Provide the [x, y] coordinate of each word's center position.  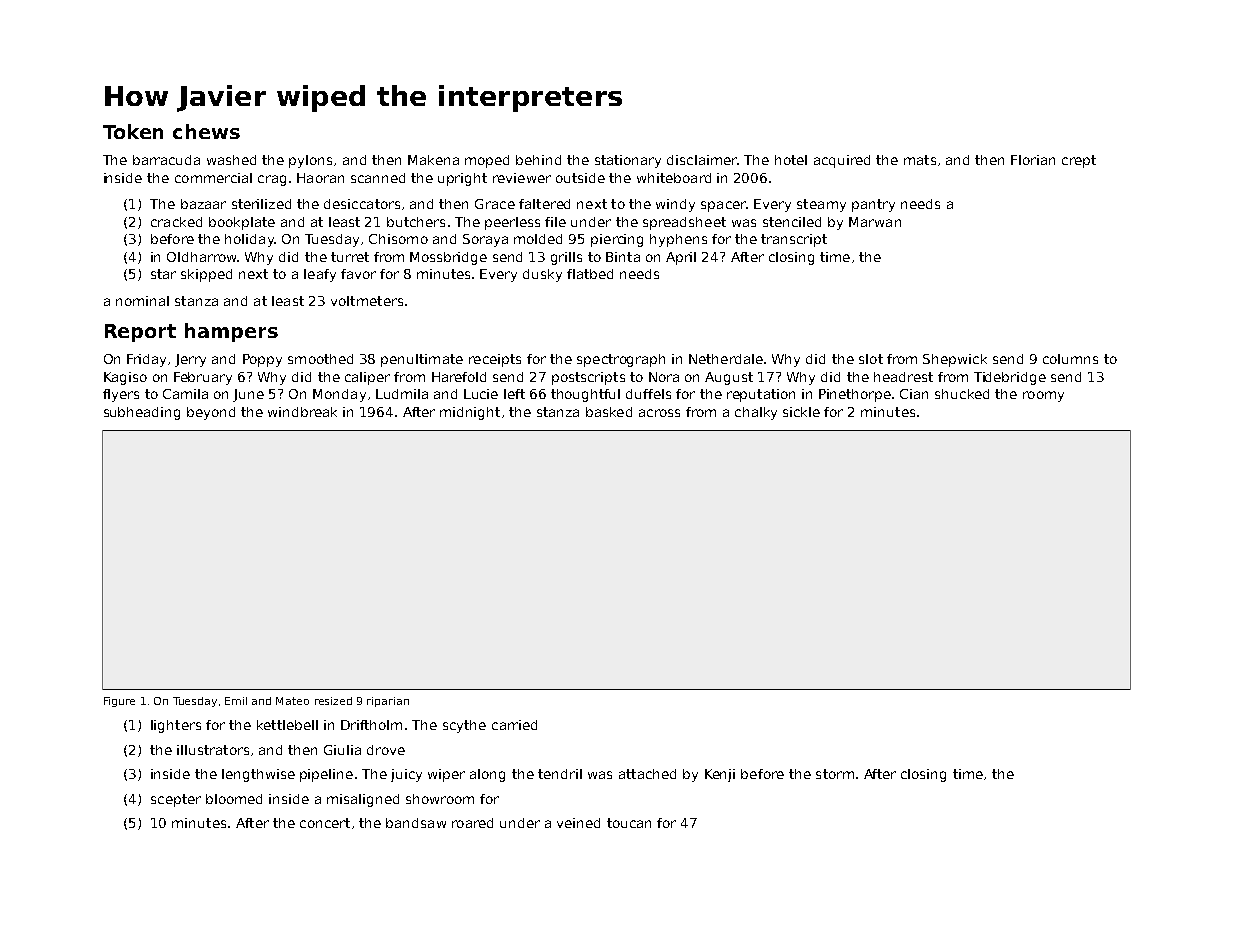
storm [835, 774]
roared [472, 823]
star [163, 274]
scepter [176, 800]
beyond [211, 413]
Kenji [720, 775]
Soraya [485, 240]
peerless [512, 223]
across [659, 413]
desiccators [362, 204]
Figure [119, 702]
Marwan [875, 222]
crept [1079, 161]
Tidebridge [1010, 378]
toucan [629, 823]
